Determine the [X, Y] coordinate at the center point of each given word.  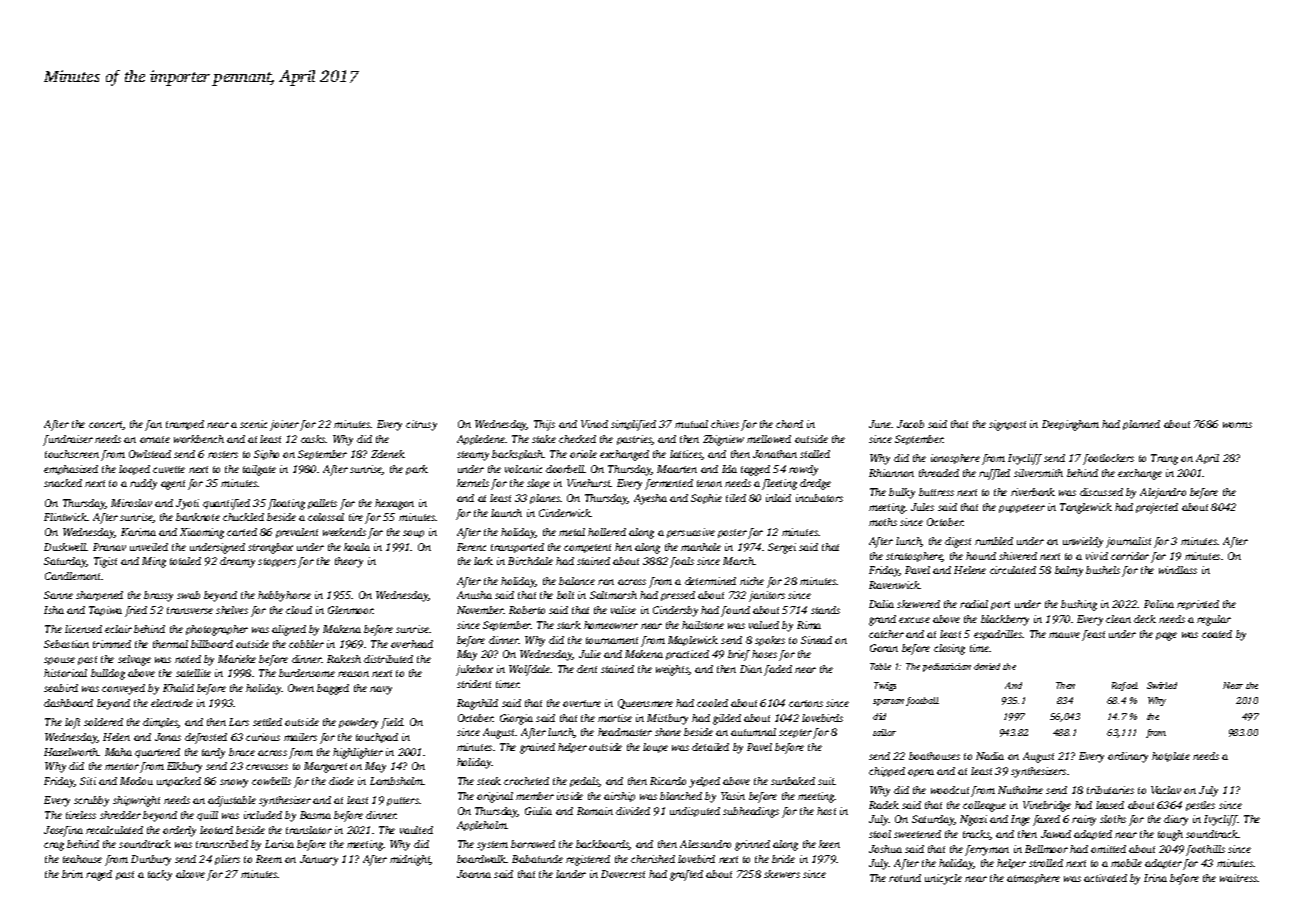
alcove [190, 874]
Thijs [544, 425]
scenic [253, 424]
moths [883, 522]
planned [1141, 425]
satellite [193, 673]
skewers [782, 874]
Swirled [1162, 685]
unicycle [943, 879]
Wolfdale [530, 670]
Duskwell [65, 547]
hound [981, 556]
